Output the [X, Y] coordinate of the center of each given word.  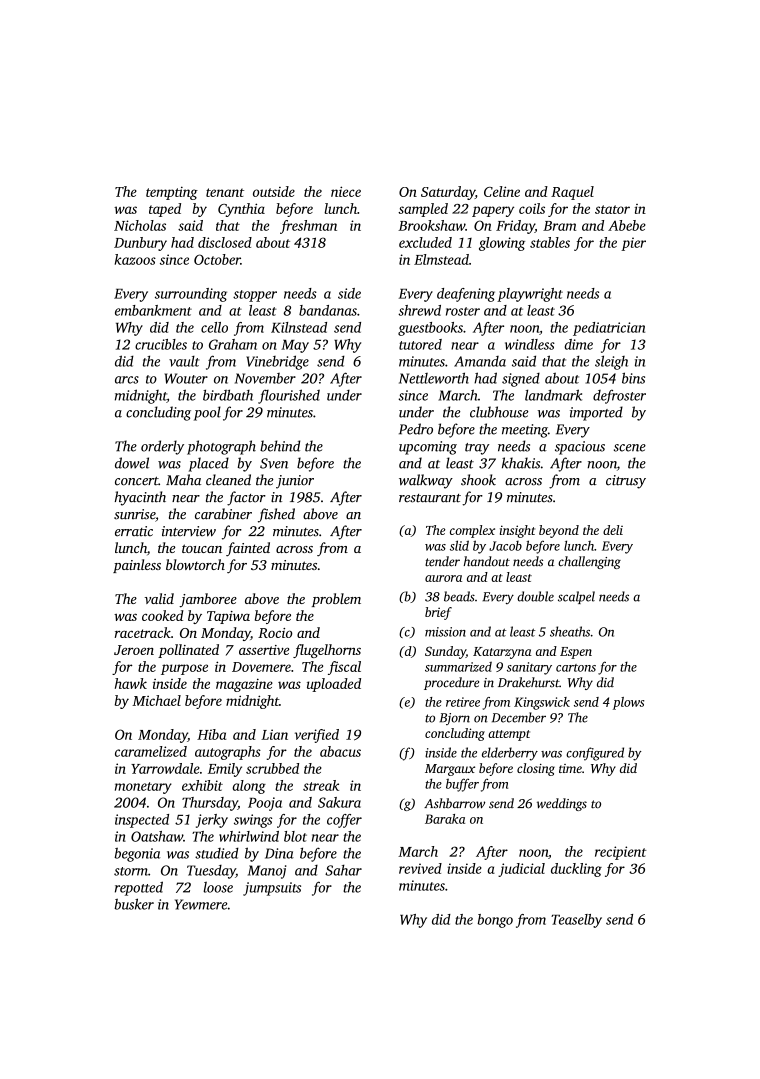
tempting [172, 193]
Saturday [448, 193]
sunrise [134, 514]
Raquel [572, 193]
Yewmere [201, 904]
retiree [463, 702]
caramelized [151, 751]
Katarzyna [502, 653]
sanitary [529, 668]
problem [336, 600]
